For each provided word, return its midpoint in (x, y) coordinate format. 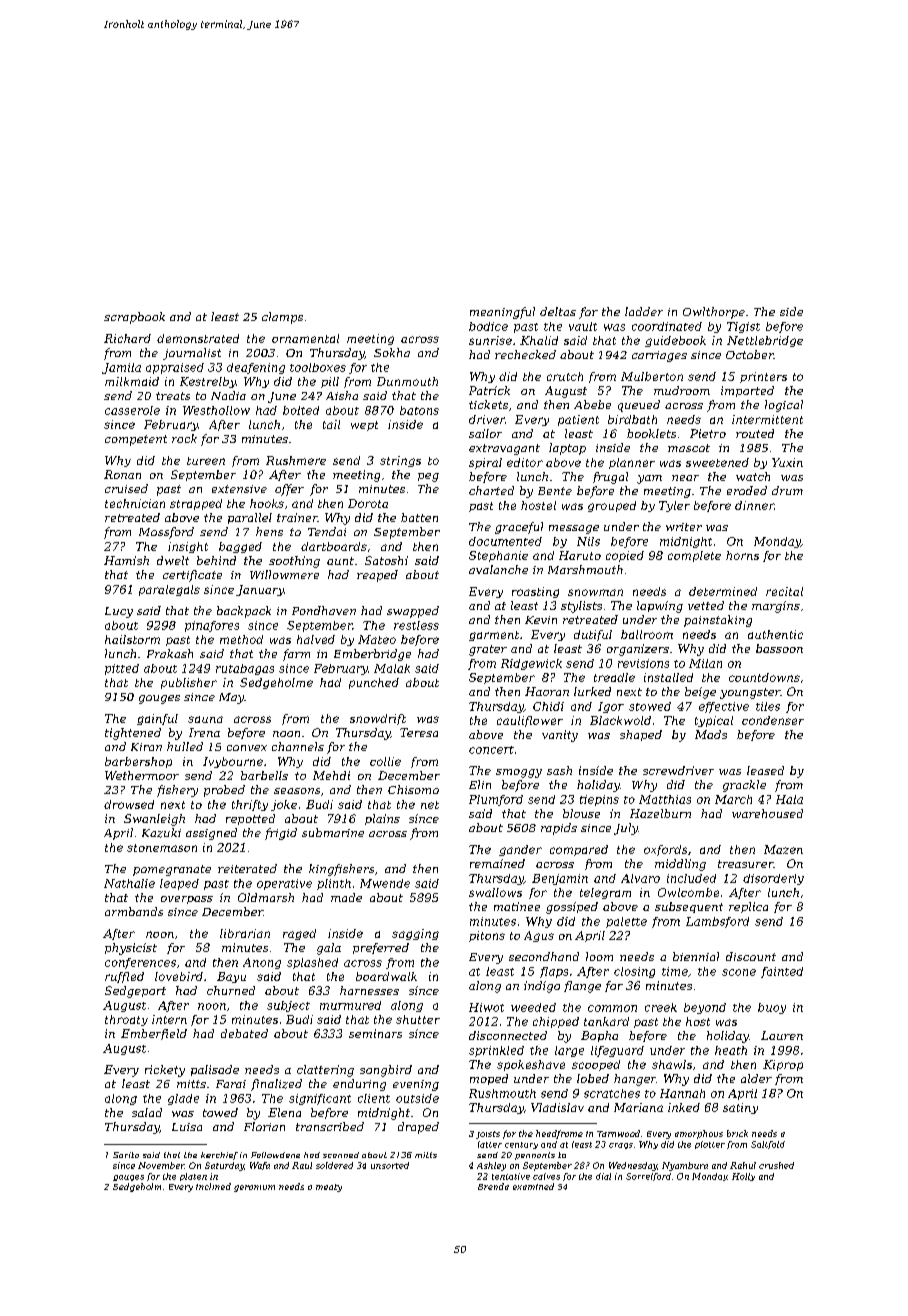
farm (296, 655)
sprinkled (496, 1051)
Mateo (377, 639)
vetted (706, 605)
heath (731, 1050)
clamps (282, 318)
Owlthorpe (714, 313)
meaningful (502, 313)
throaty (126, 1020)
